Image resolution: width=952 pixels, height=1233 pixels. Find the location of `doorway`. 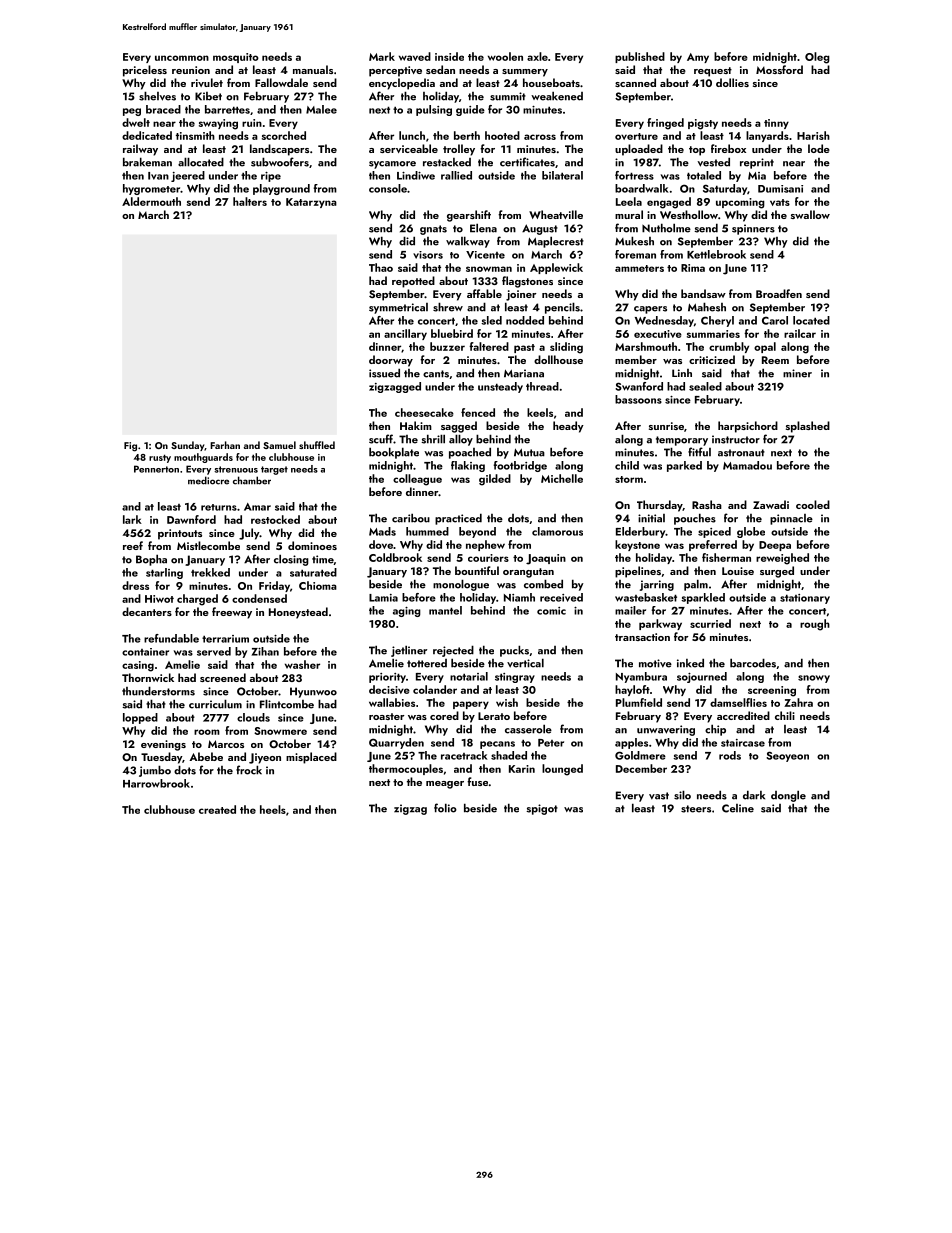

doorway is located at coordinates (391, 361).
